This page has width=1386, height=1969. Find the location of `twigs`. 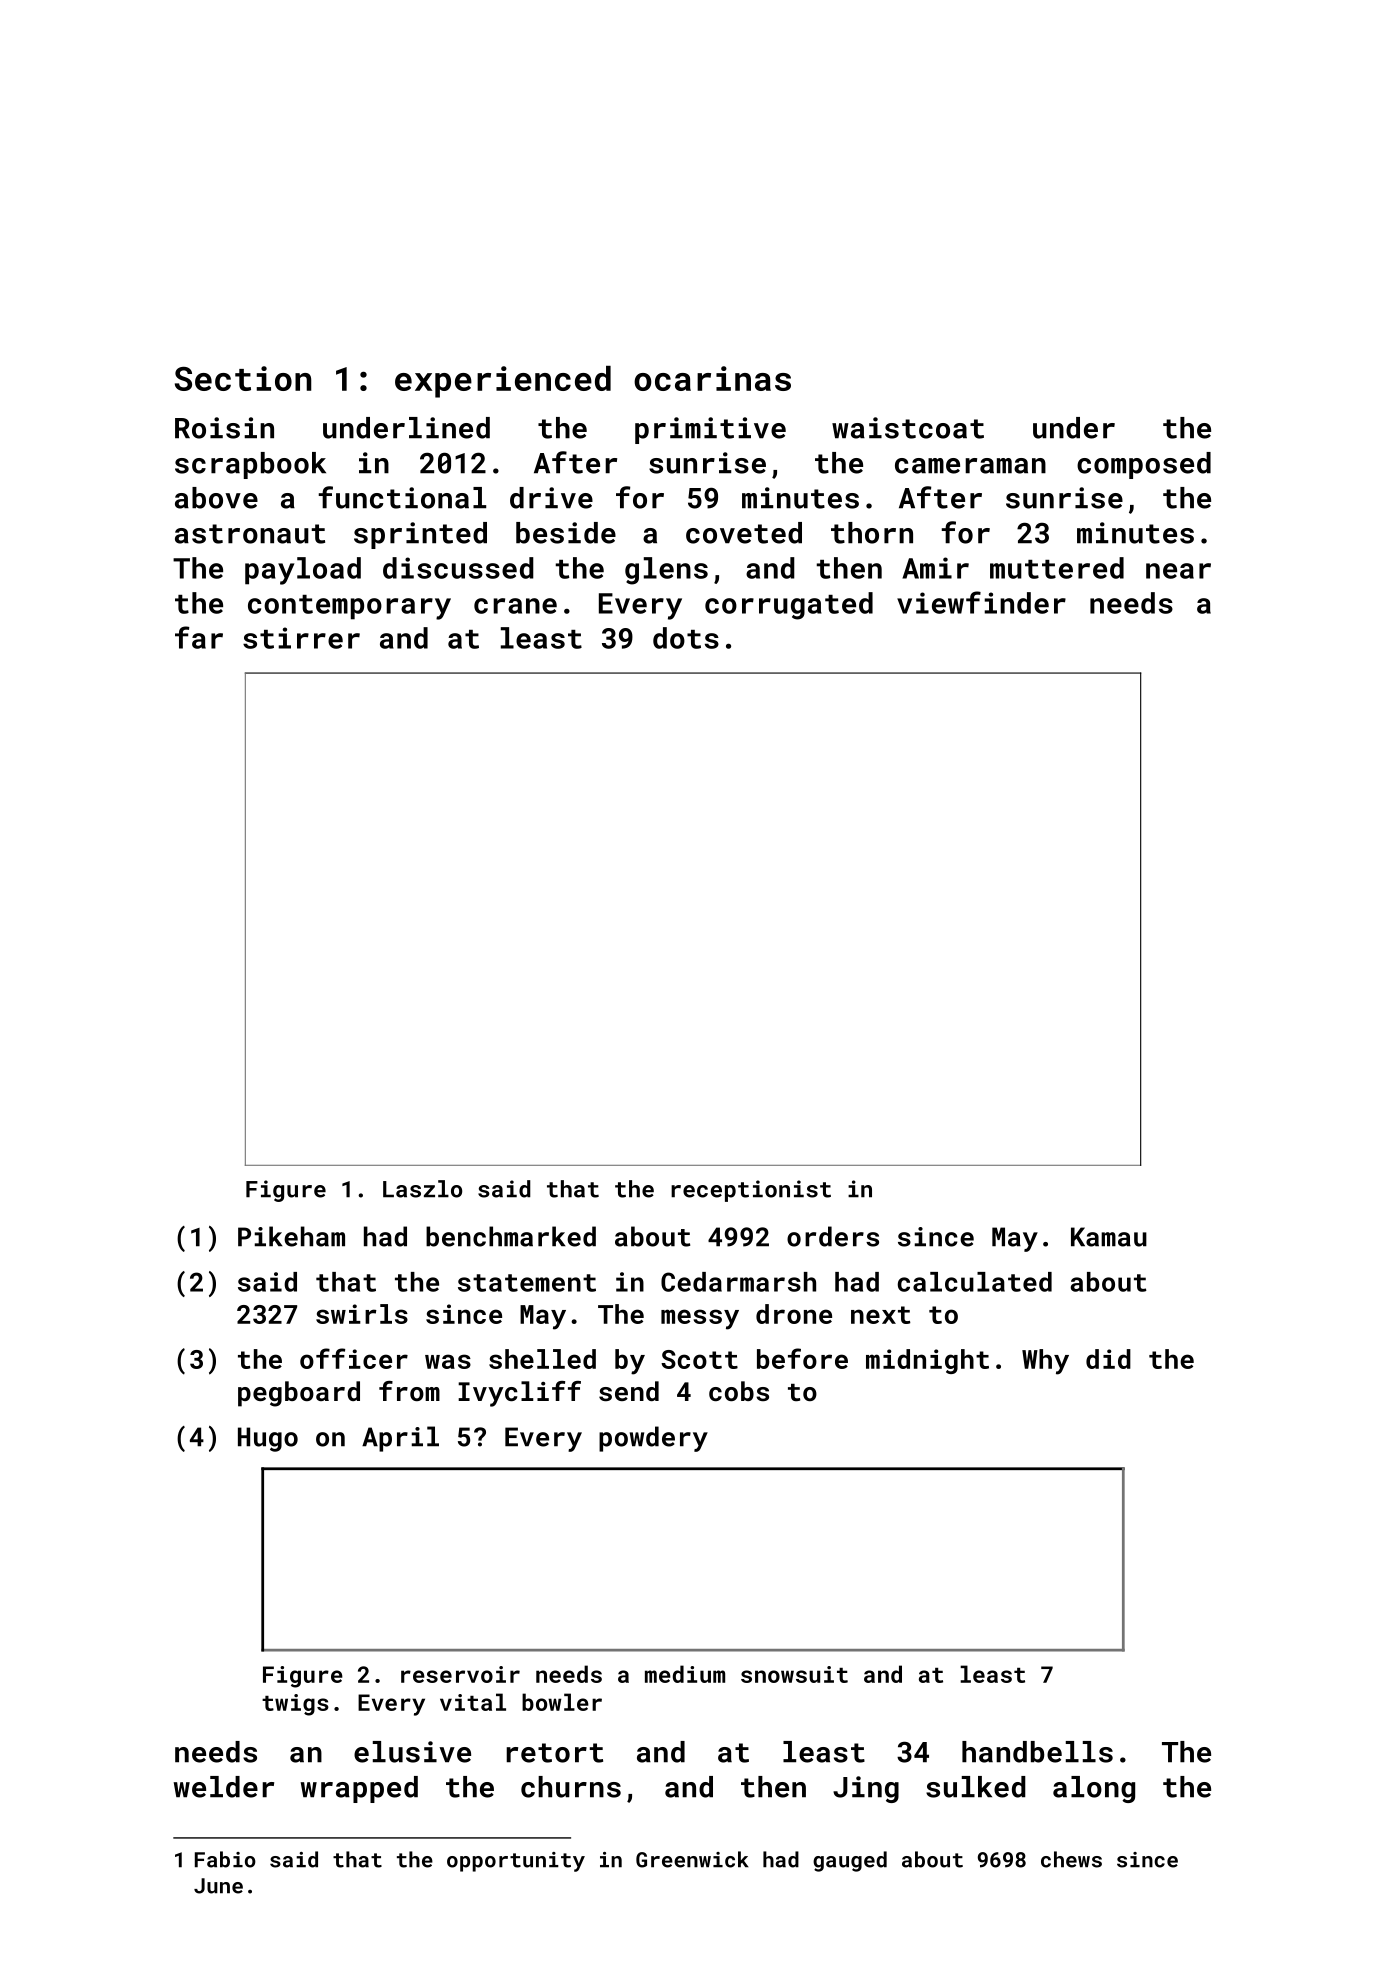

twigs is located at coordinates (295, 1705).
